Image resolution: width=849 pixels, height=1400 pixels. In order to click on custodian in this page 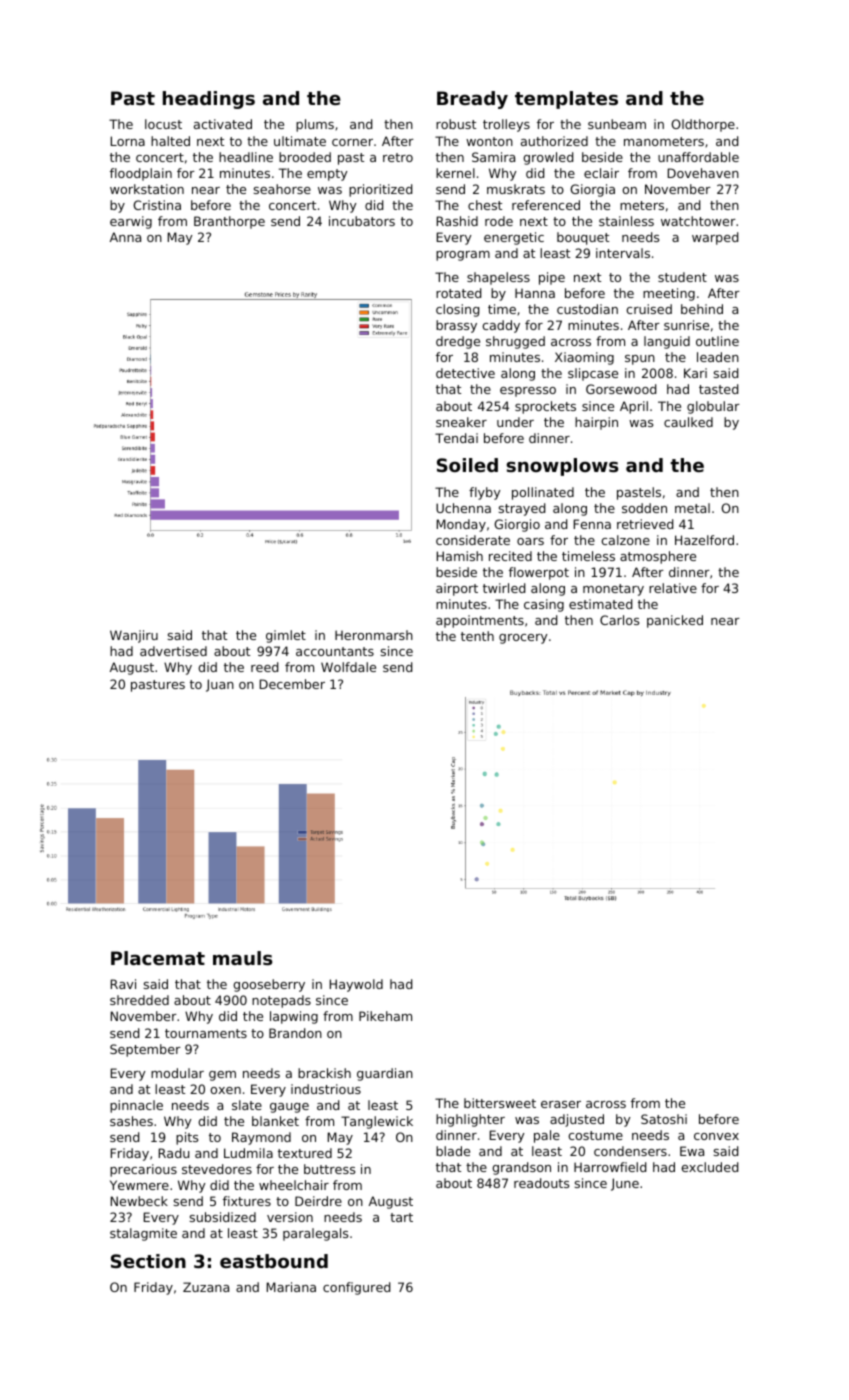, I will do `click(587, 309)`.
